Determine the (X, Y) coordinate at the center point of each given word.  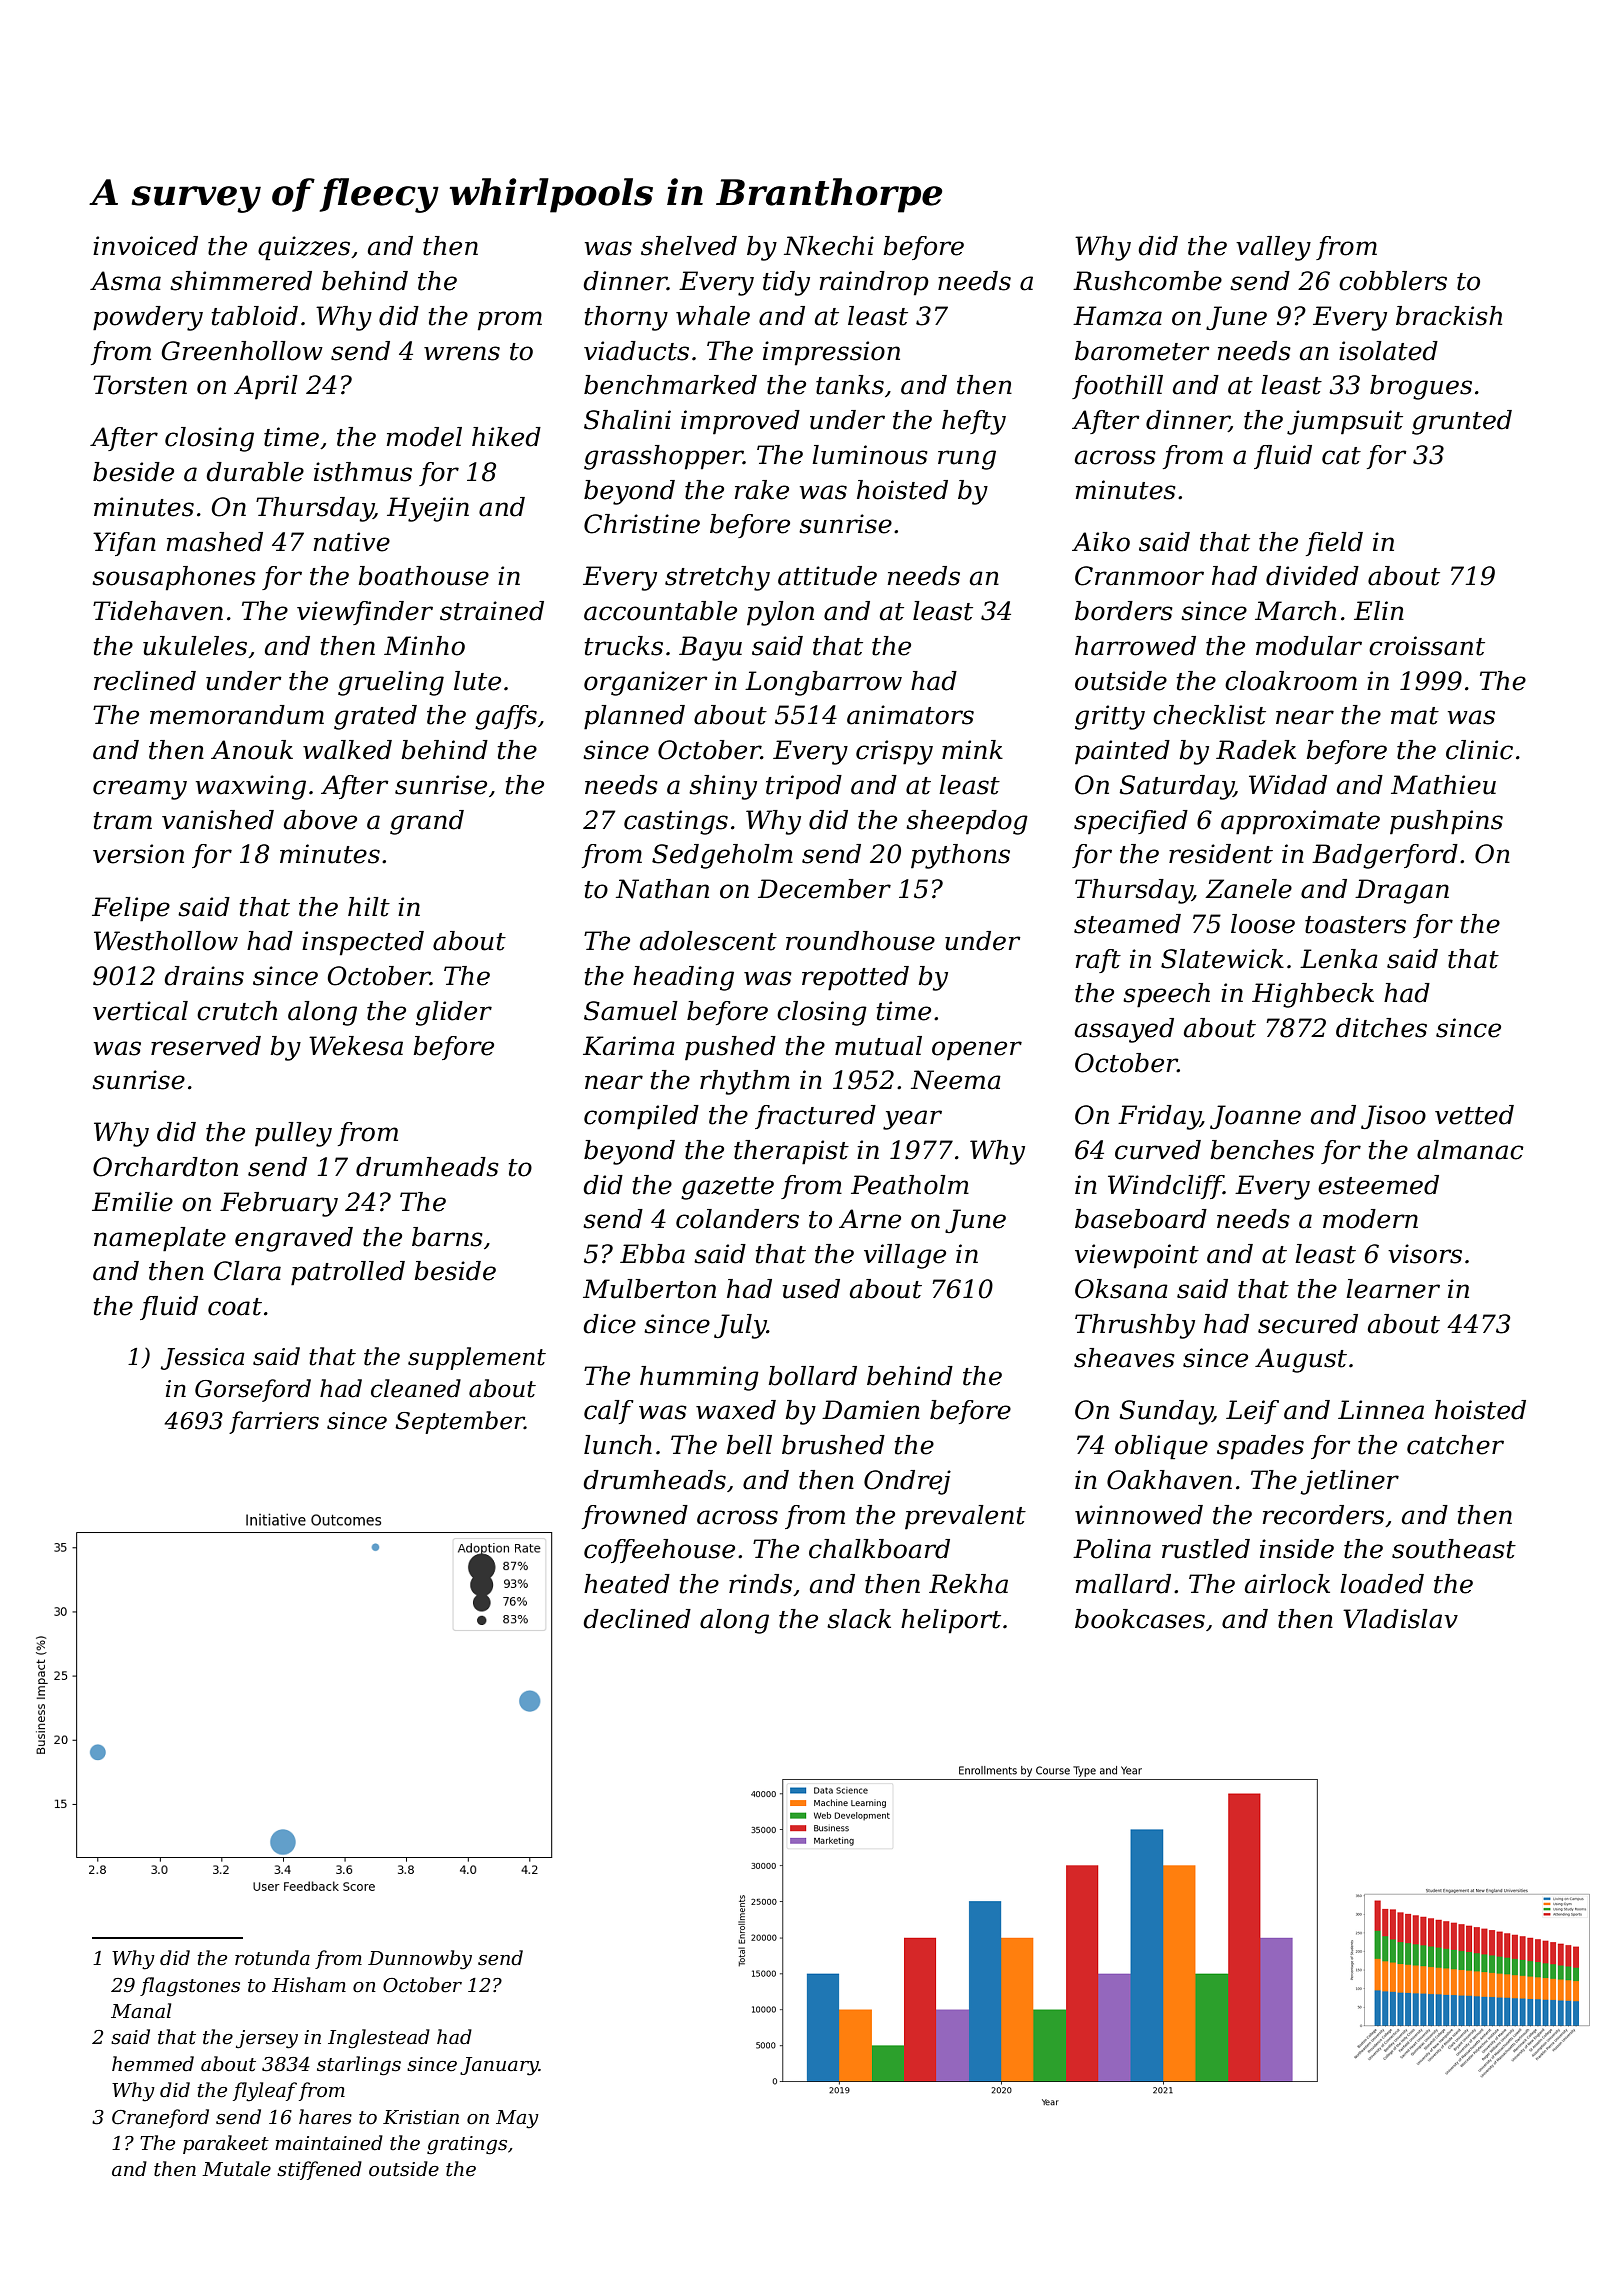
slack (859, 1619)
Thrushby (1135, 1326)
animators (910, 715)
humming (699, 1378)
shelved (689, 246)
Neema (956, 1080)
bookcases (1140, 1619)
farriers (274, 1422)
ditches (1381, 1028)
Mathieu (1443, 785)
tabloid (255, 316)
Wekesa (356, 1046)
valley (1273, 248)
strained (492, 611)
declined (637, 1619)
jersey (267, 2039)
